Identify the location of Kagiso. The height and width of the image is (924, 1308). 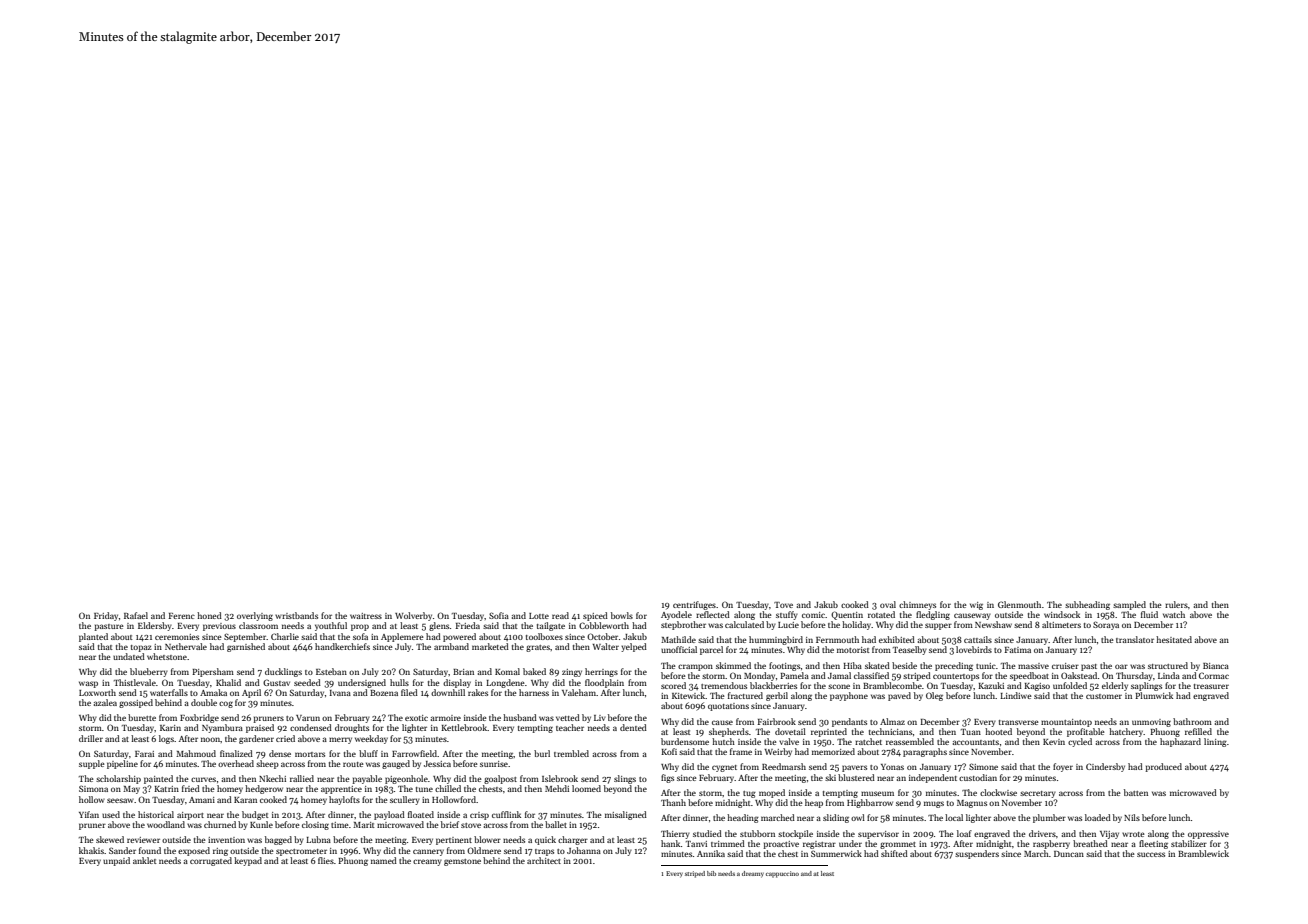
(1037, 687).
